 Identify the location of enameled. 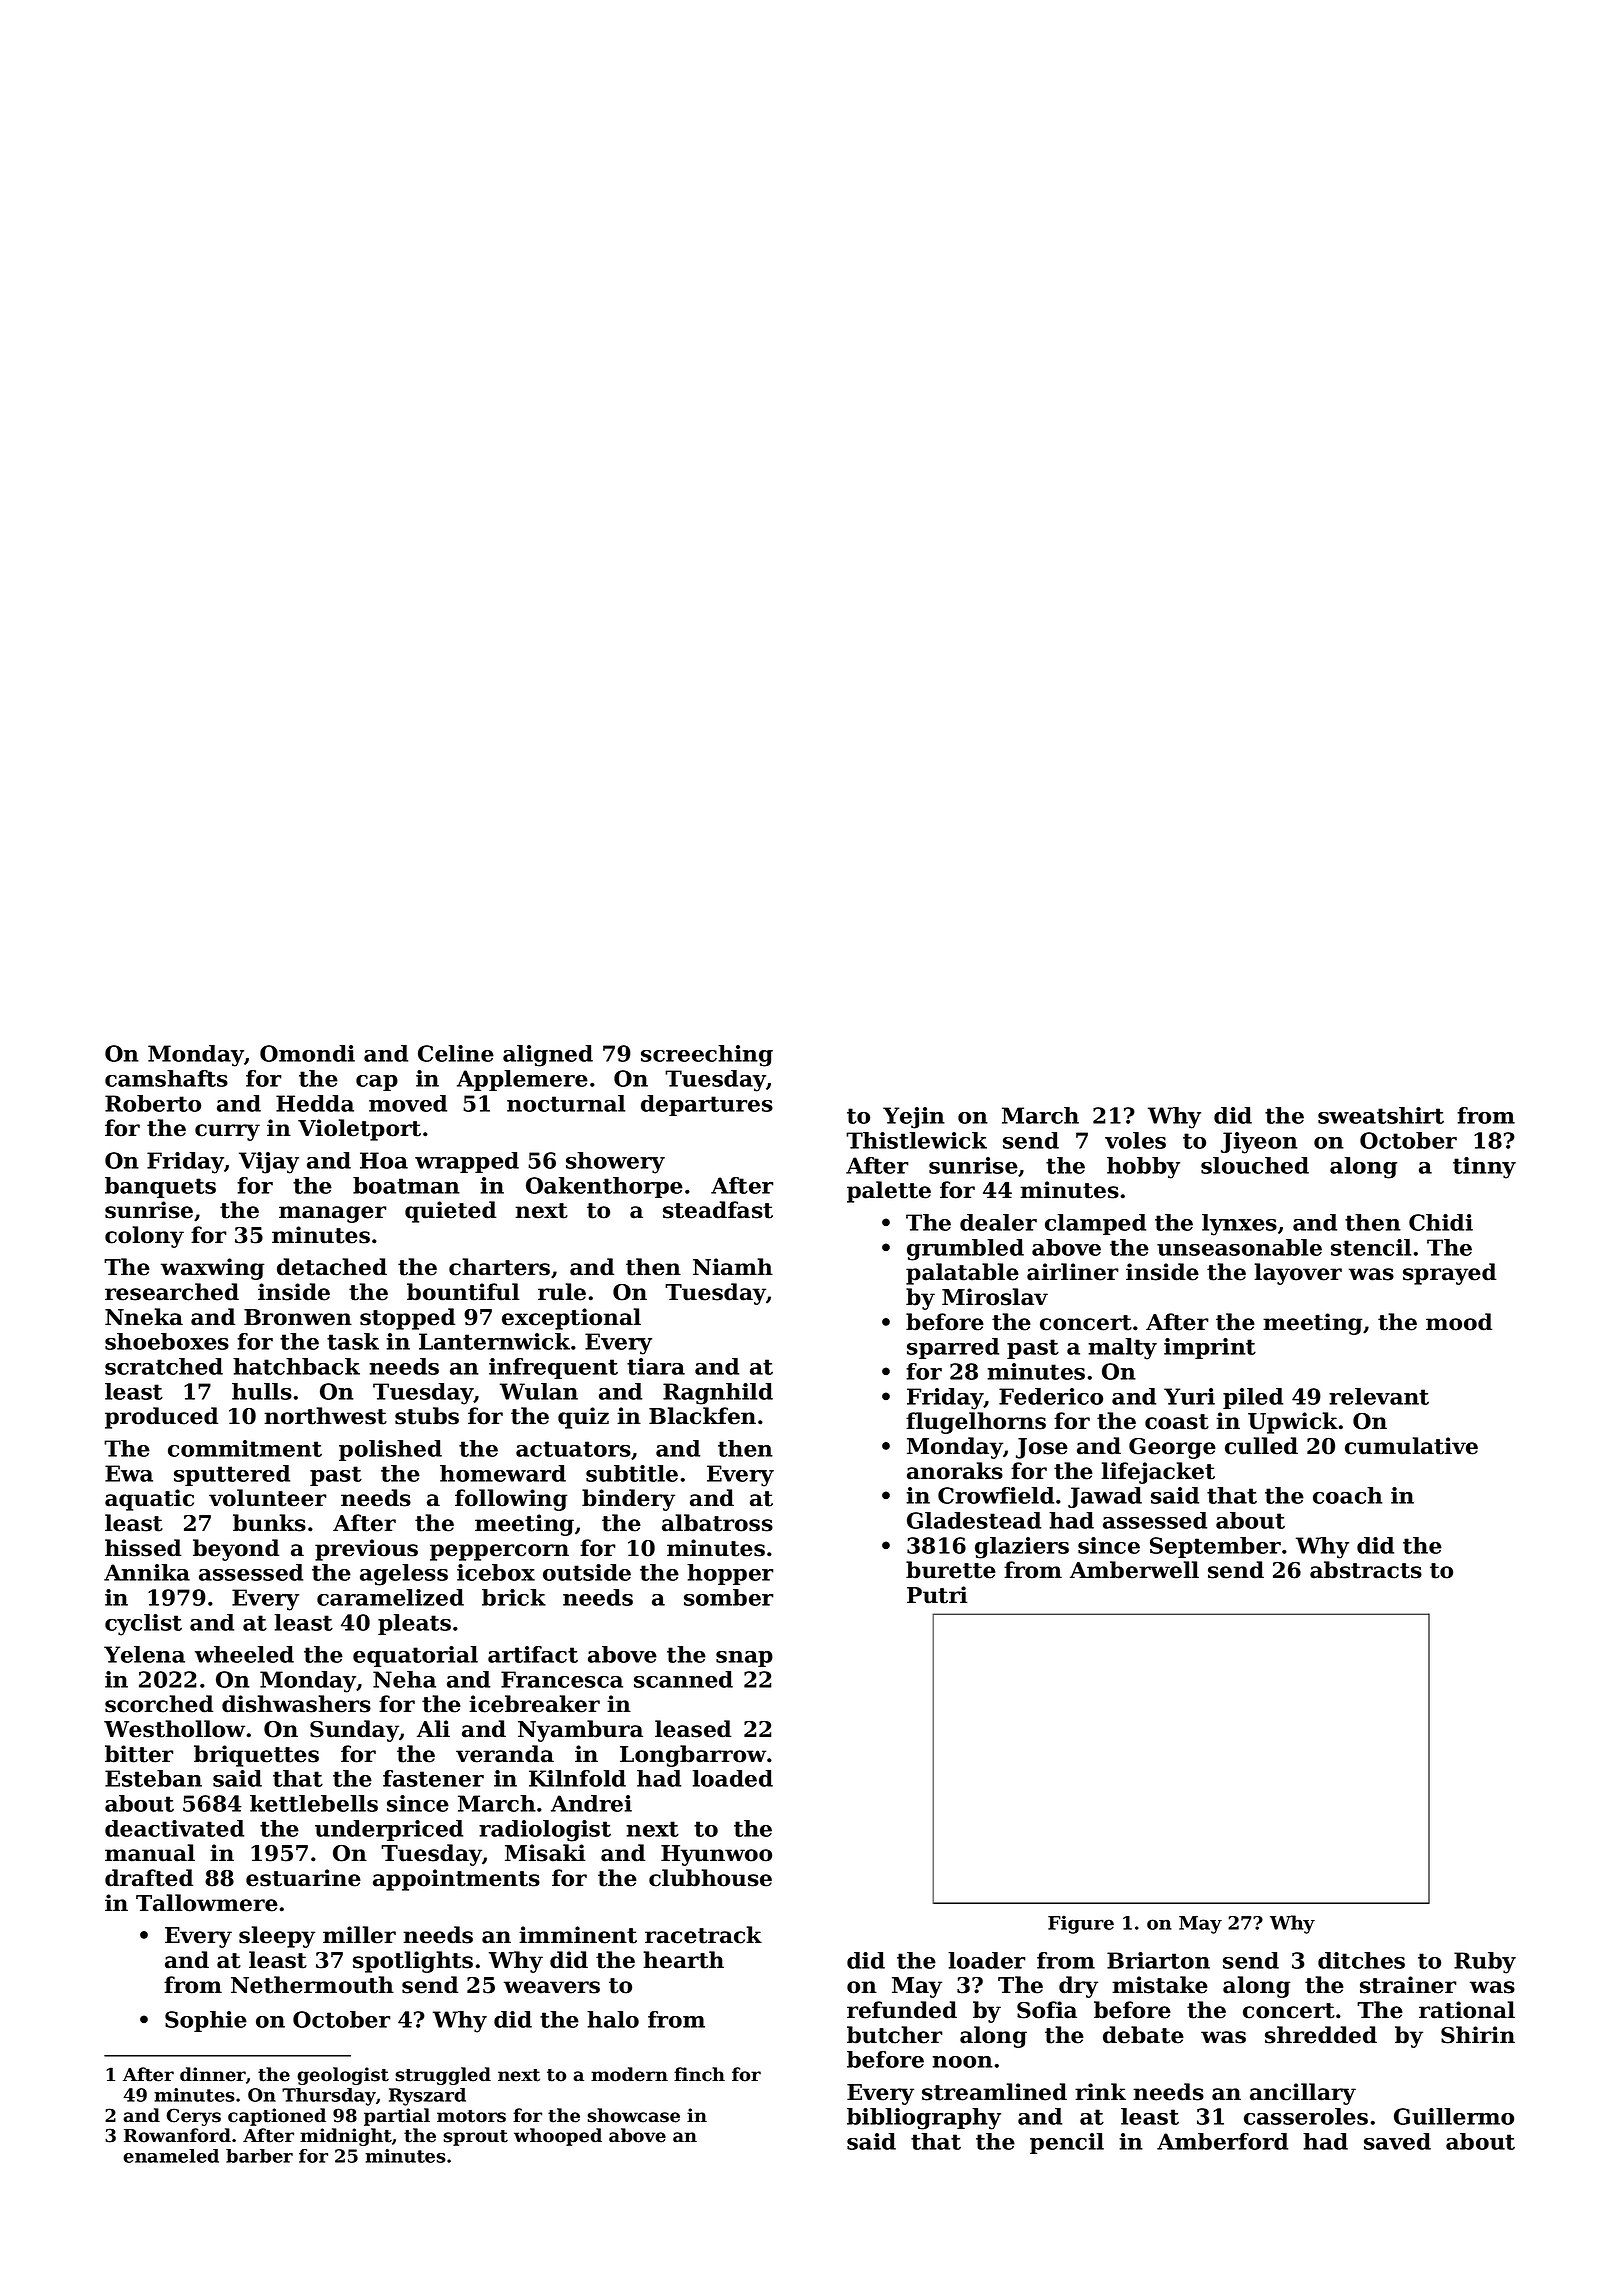
(171, 2156).
